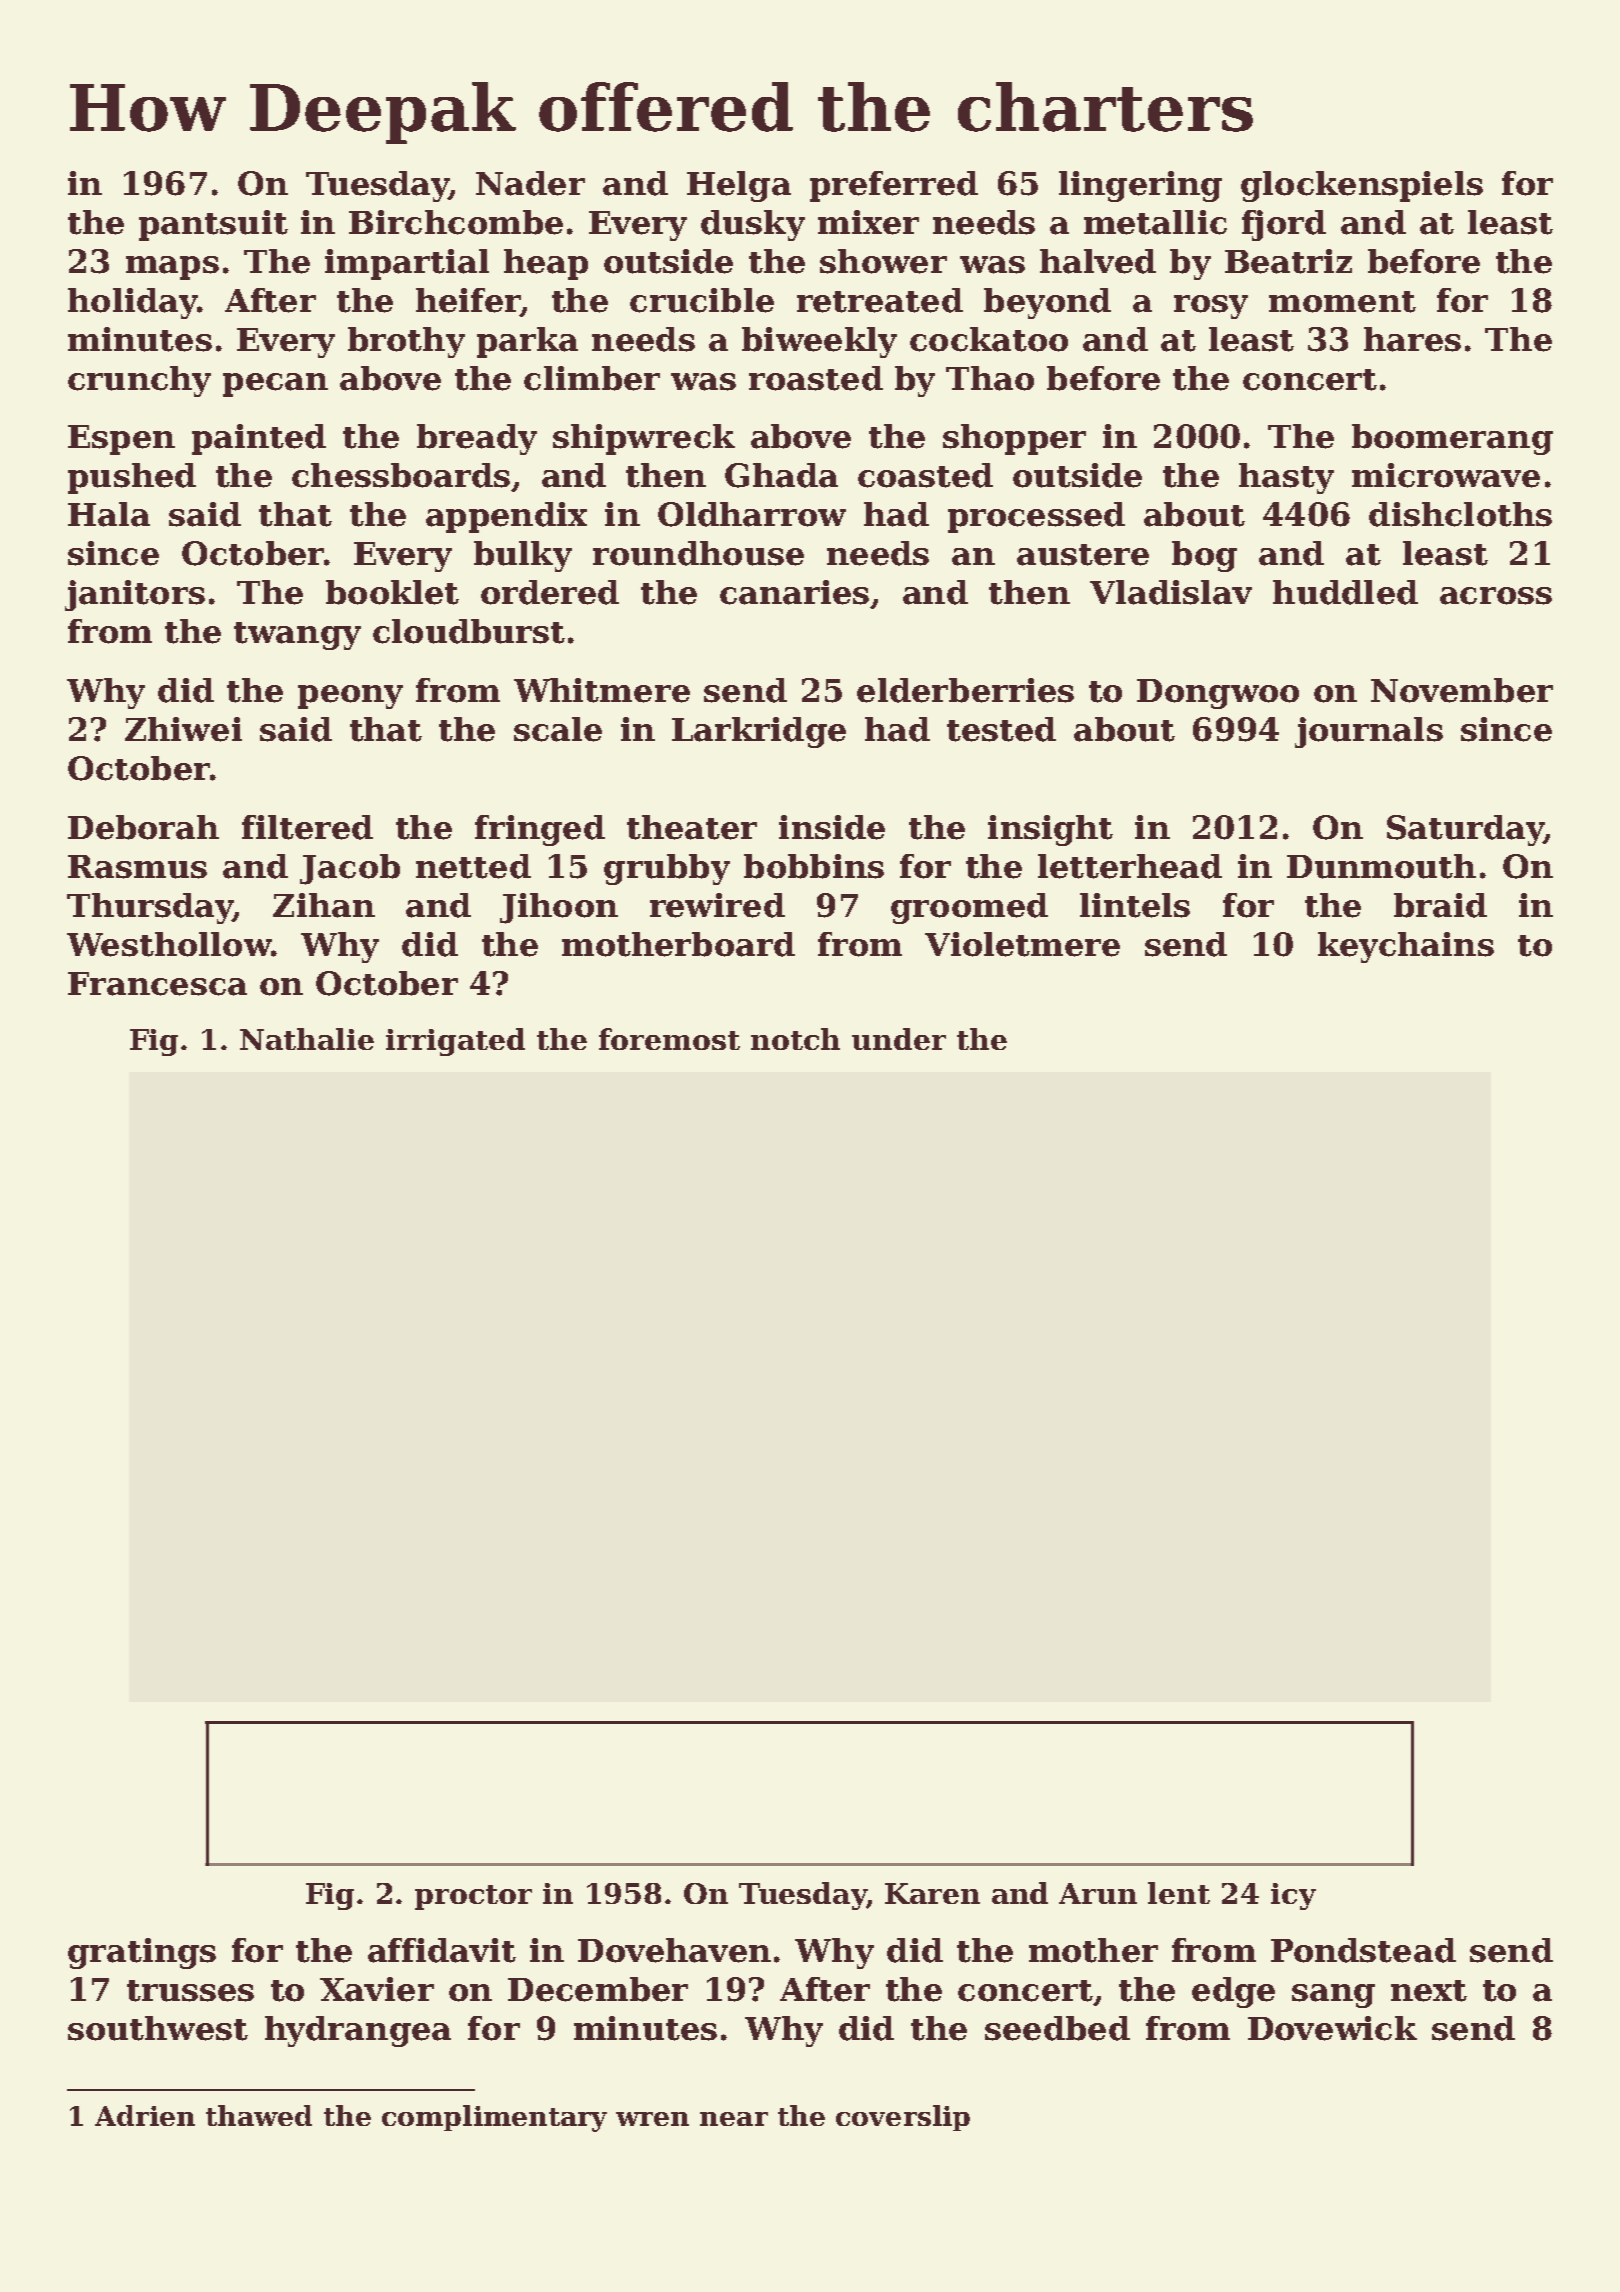 The image size is (1620, 2292). What do you see at coordinates (894, 186) in the screenshot?
I see `preferred` at bounding box center [894, 186].
